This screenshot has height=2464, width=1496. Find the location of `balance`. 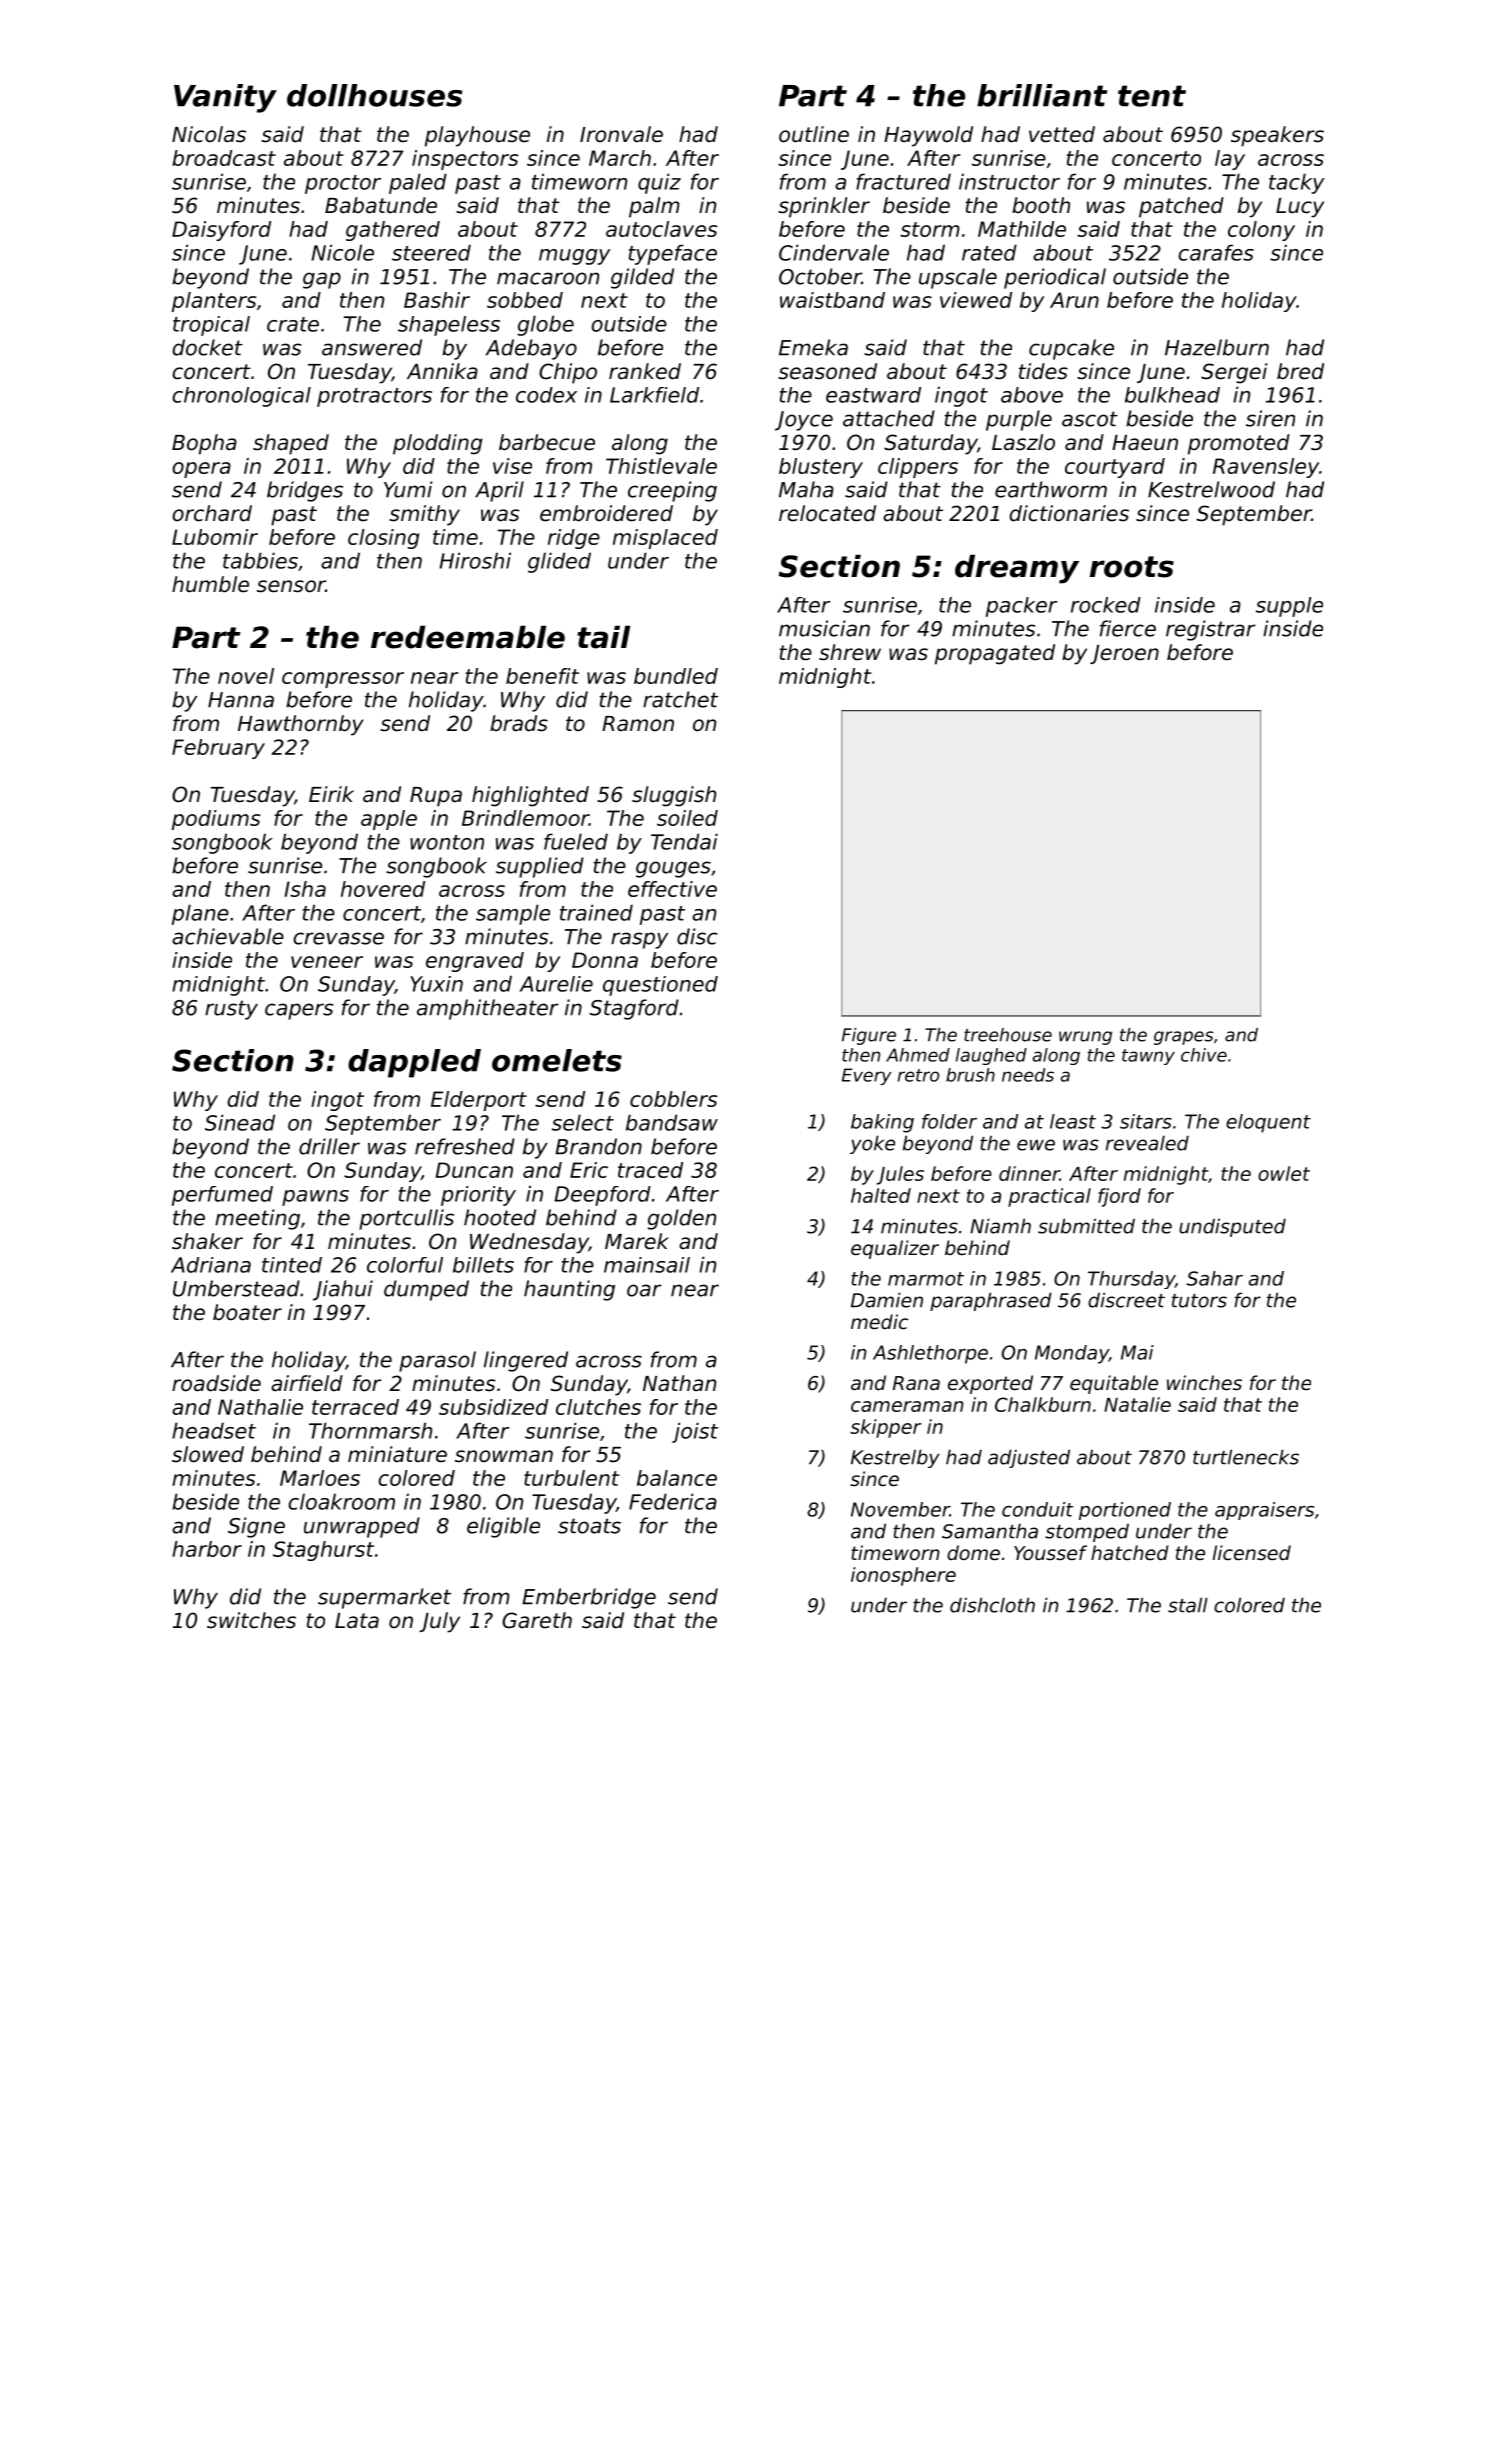

balance is located at coordinates (677, 1478).
